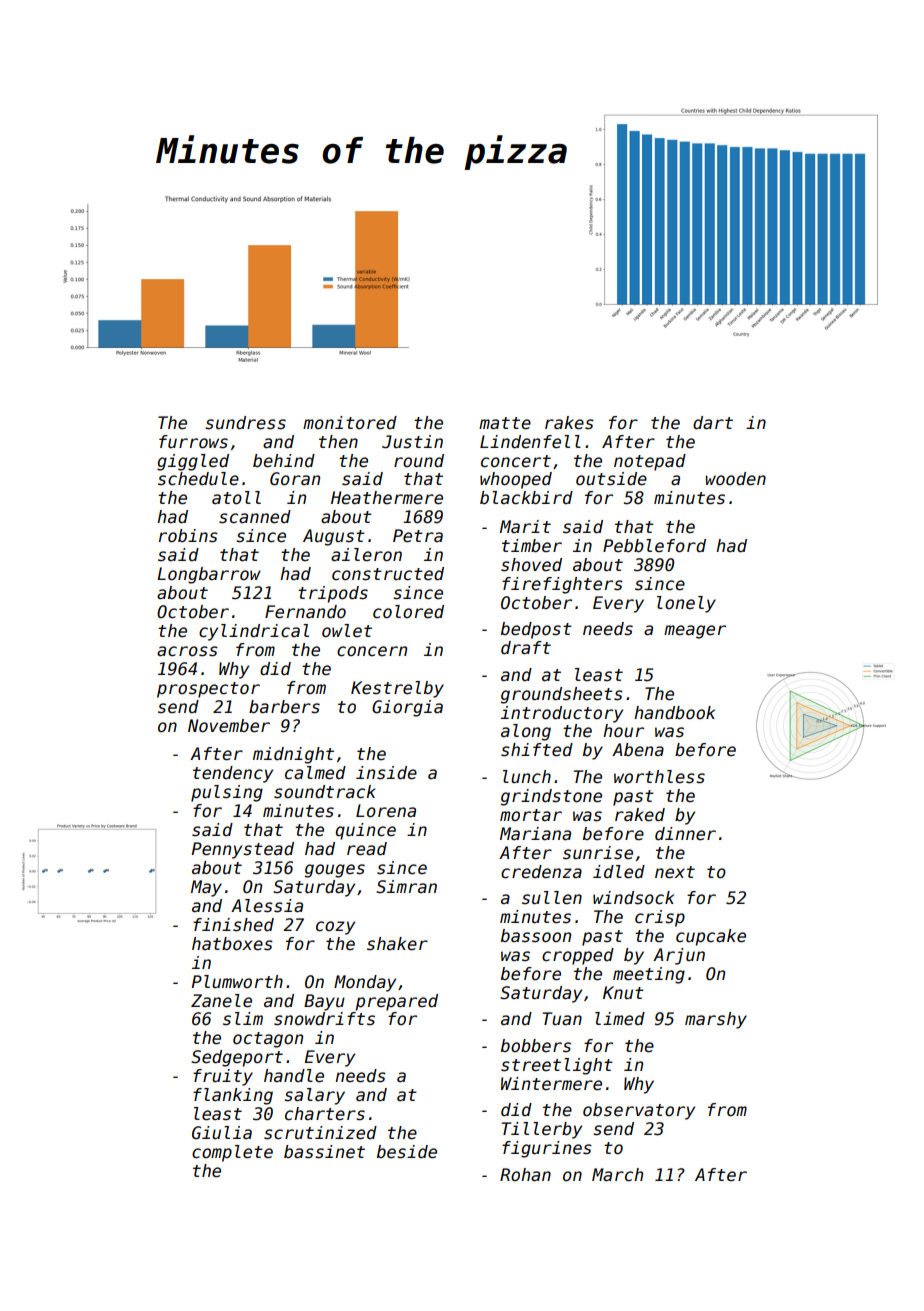 The image size is (924, 1311). I want to click on dart, so click(713, 423).
